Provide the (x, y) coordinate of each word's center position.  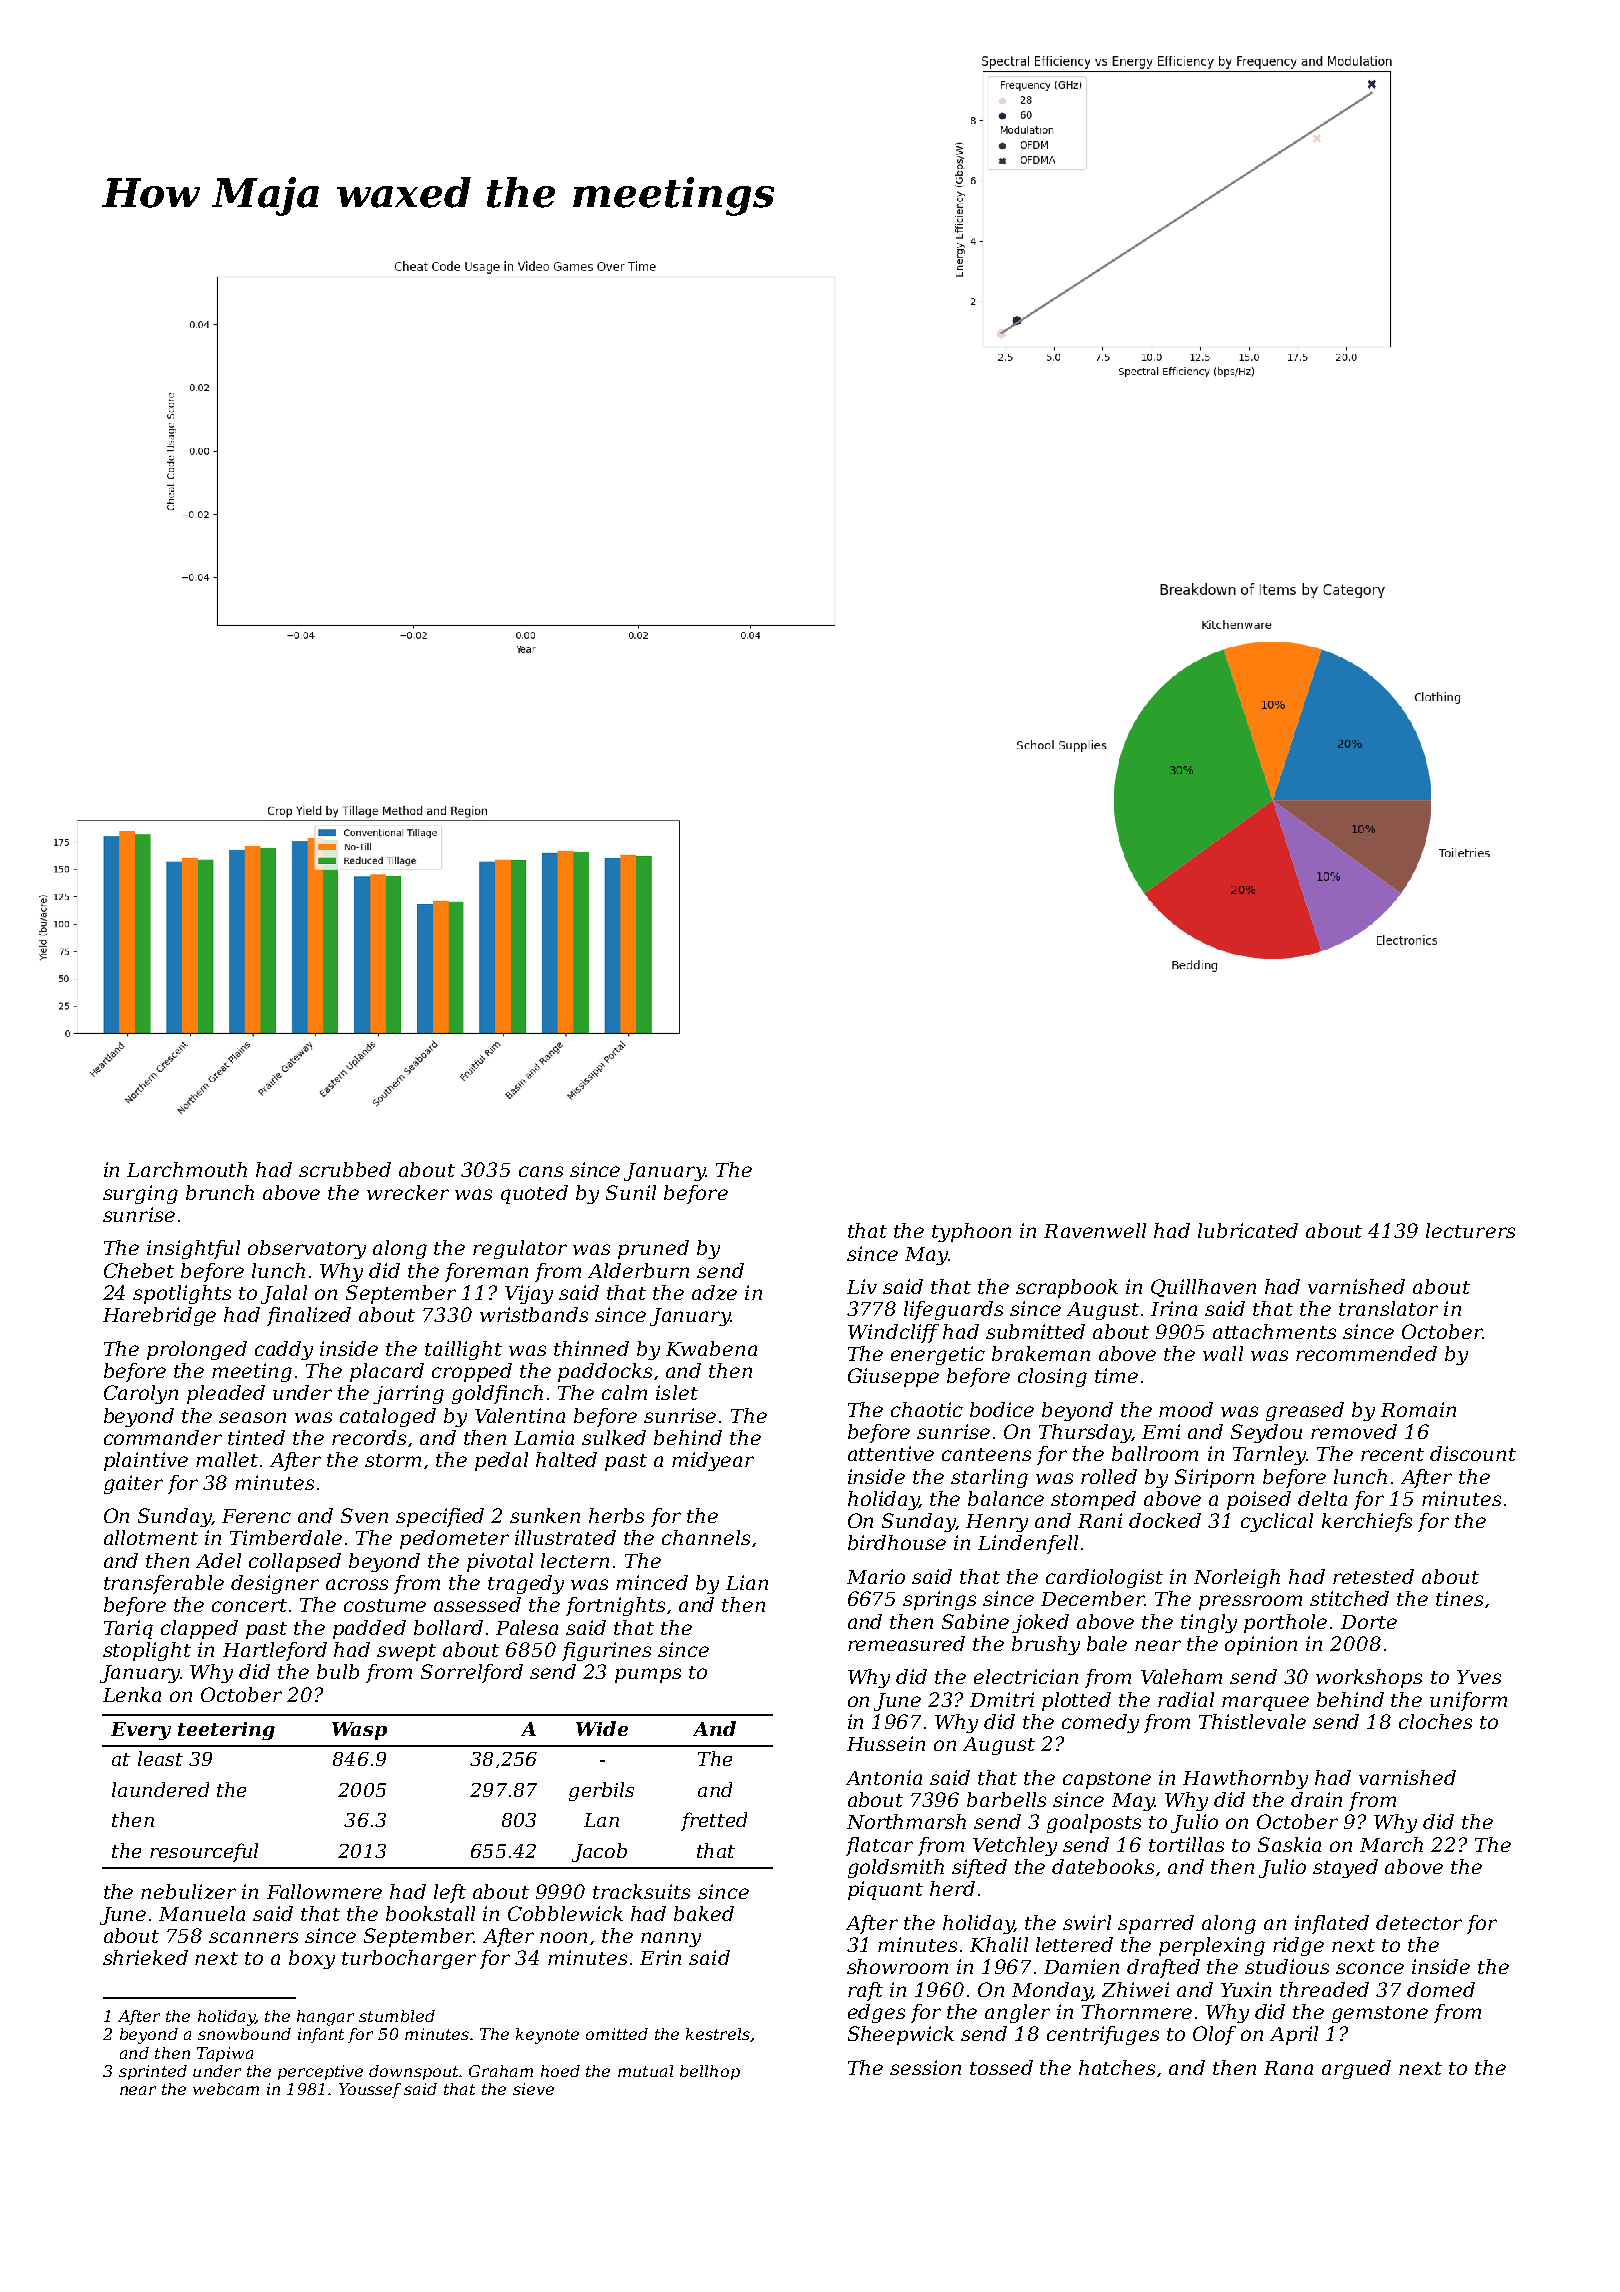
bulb (338, 1671)
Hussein (886, 1743)
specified (440, 1517)
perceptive (320, 2072)
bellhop (710, 2072)
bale (1107, 1643)
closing (1052, 1377)
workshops (1369, 1678)
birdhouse (897, 1542)
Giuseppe (893, 1377)
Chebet (139, 1270)
